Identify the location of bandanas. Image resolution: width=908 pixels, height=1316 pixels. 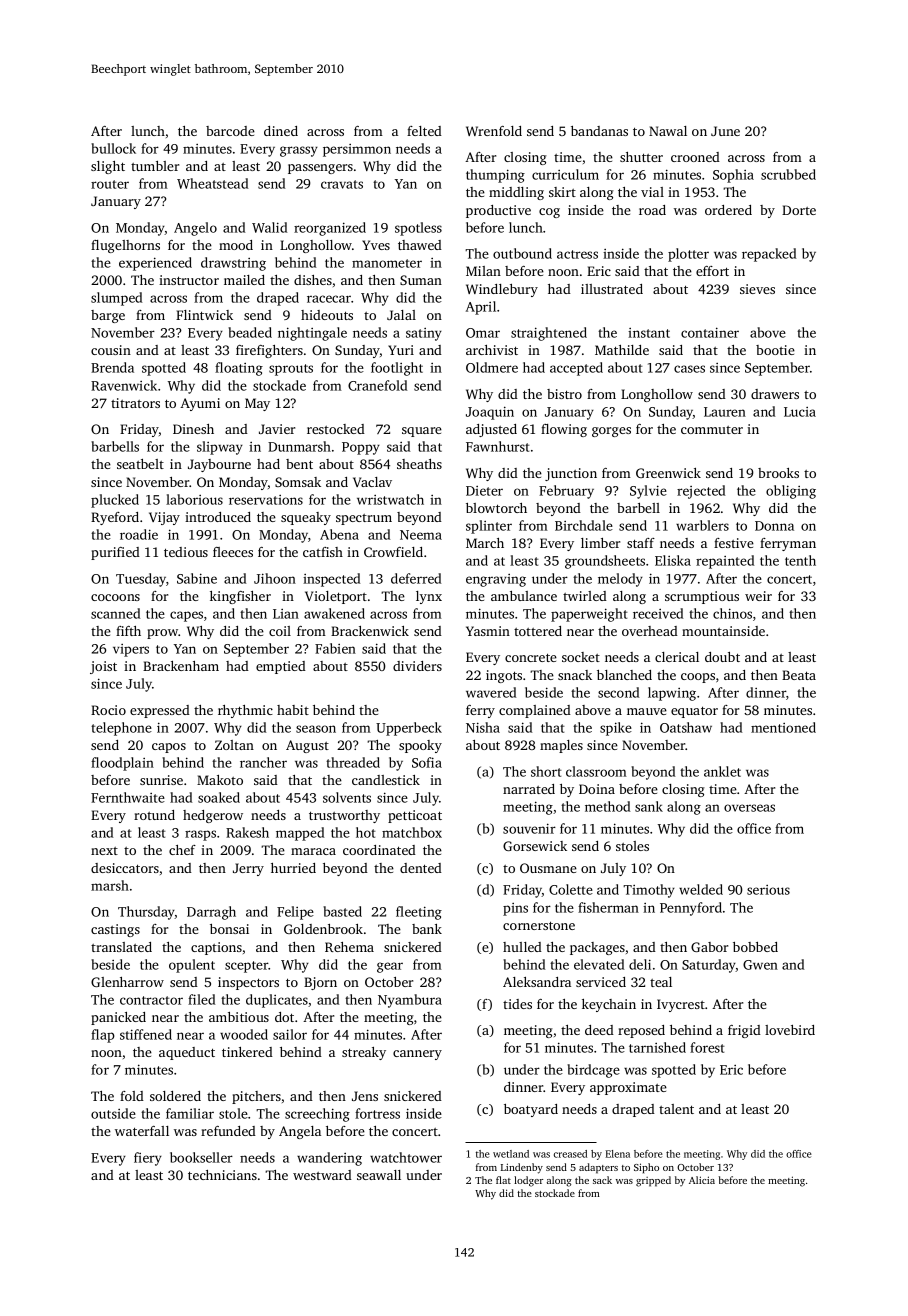
(599, 131).
